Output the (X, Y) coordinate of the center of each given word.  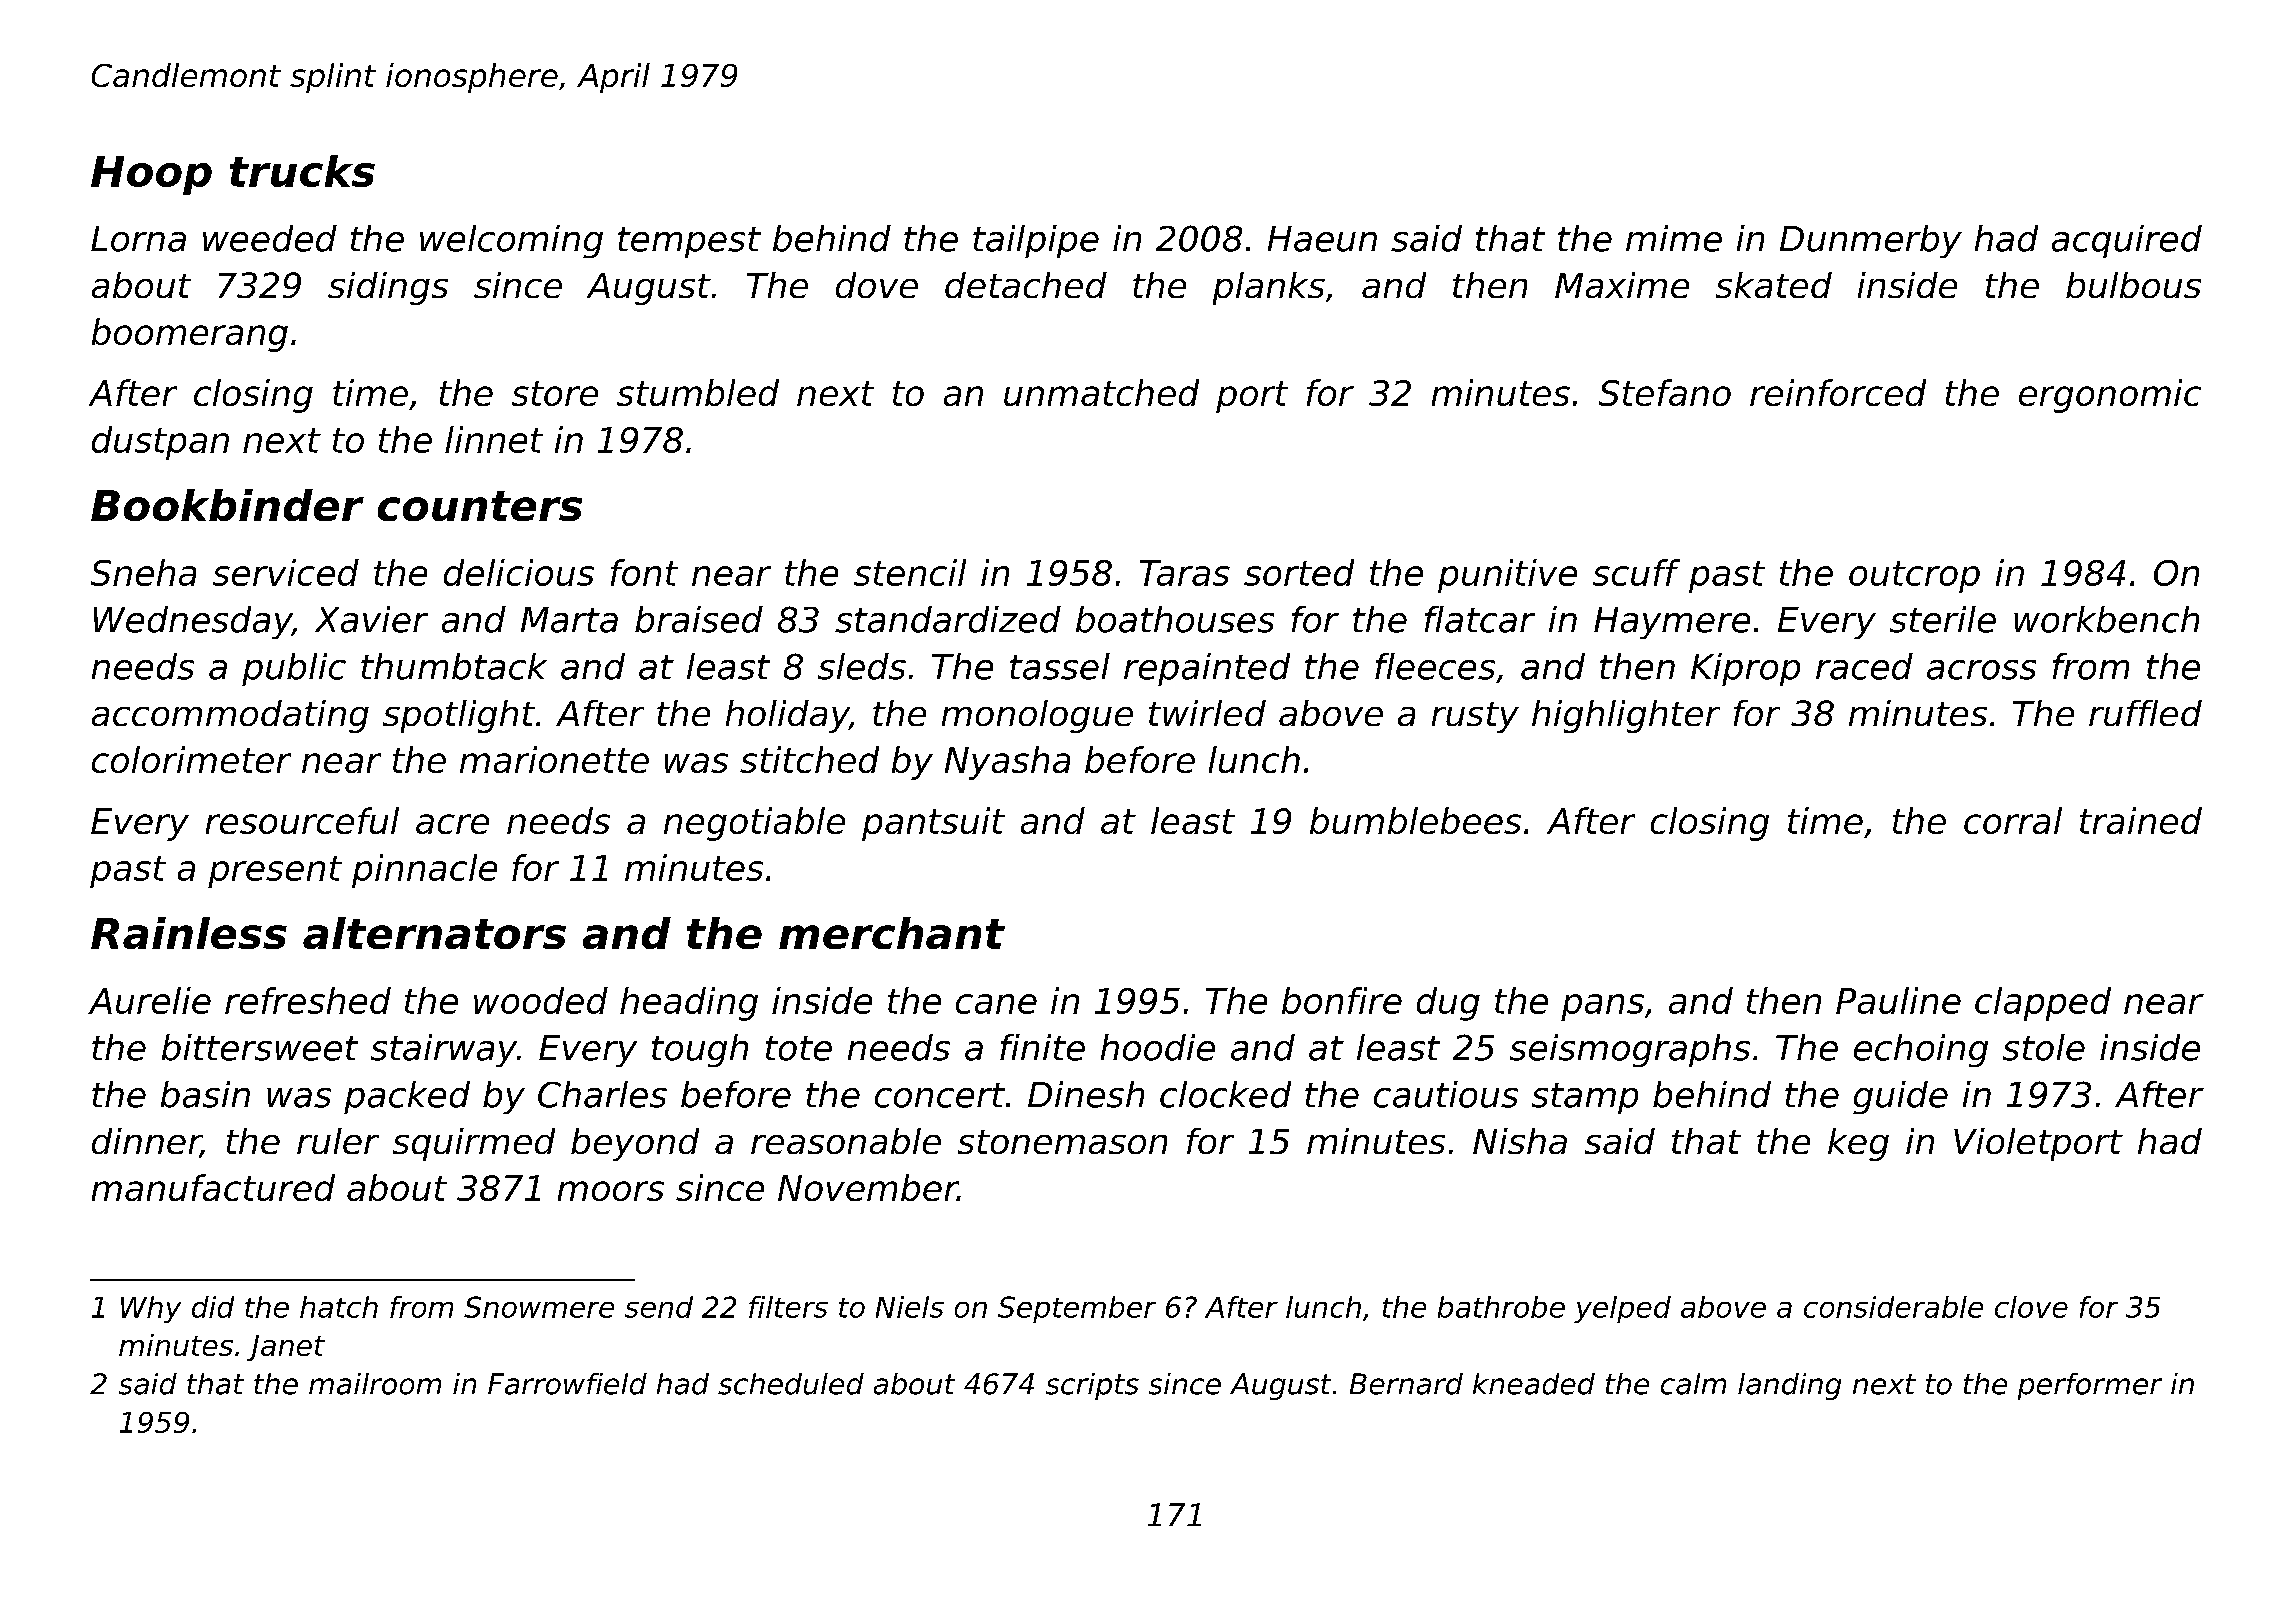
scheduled (791, 1384)
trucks (302, 171)
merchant (892, 933)
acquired (2127, 241)
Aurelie (149, 1000)
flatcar (1480, 619)
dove (877, 285)
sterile (1943, 619)
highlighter (1626, 716)
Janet (286, 1348)
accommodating (230, 716)
